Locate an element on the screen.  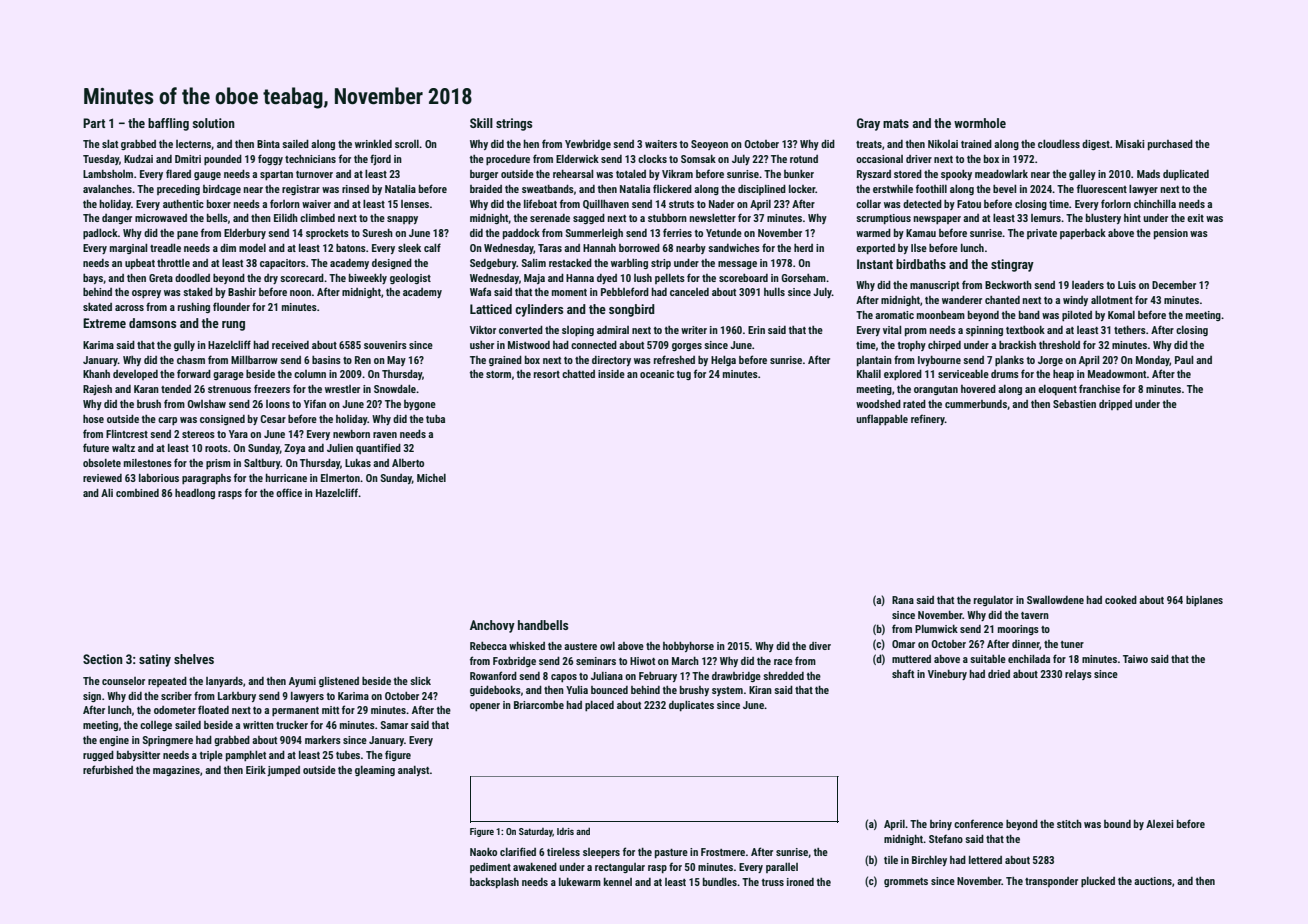
relays is located at coordinates (1078, 675).
